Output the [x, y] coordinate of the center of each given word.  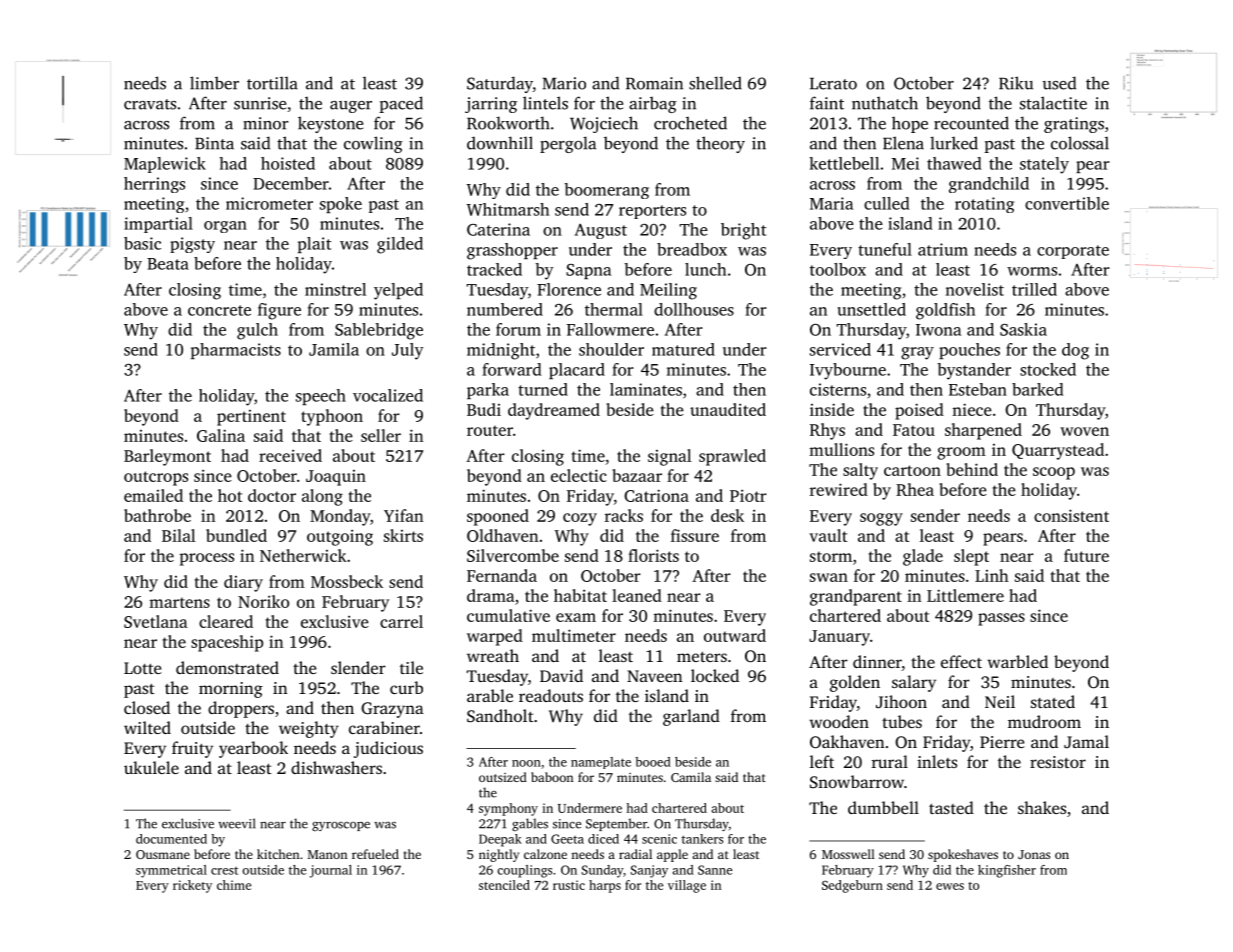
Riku [1016, 83]
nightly [499, 855]
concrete [219, 310]
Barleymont [167, 457]
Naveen [654, 676]
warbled [1017, 661]
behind [972, 469]
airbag [653, 105]
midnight [501, 351]
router [490, 430]
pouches [969, 351]
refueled [375, 854]
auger [351, 107]
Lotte [143, 668]
